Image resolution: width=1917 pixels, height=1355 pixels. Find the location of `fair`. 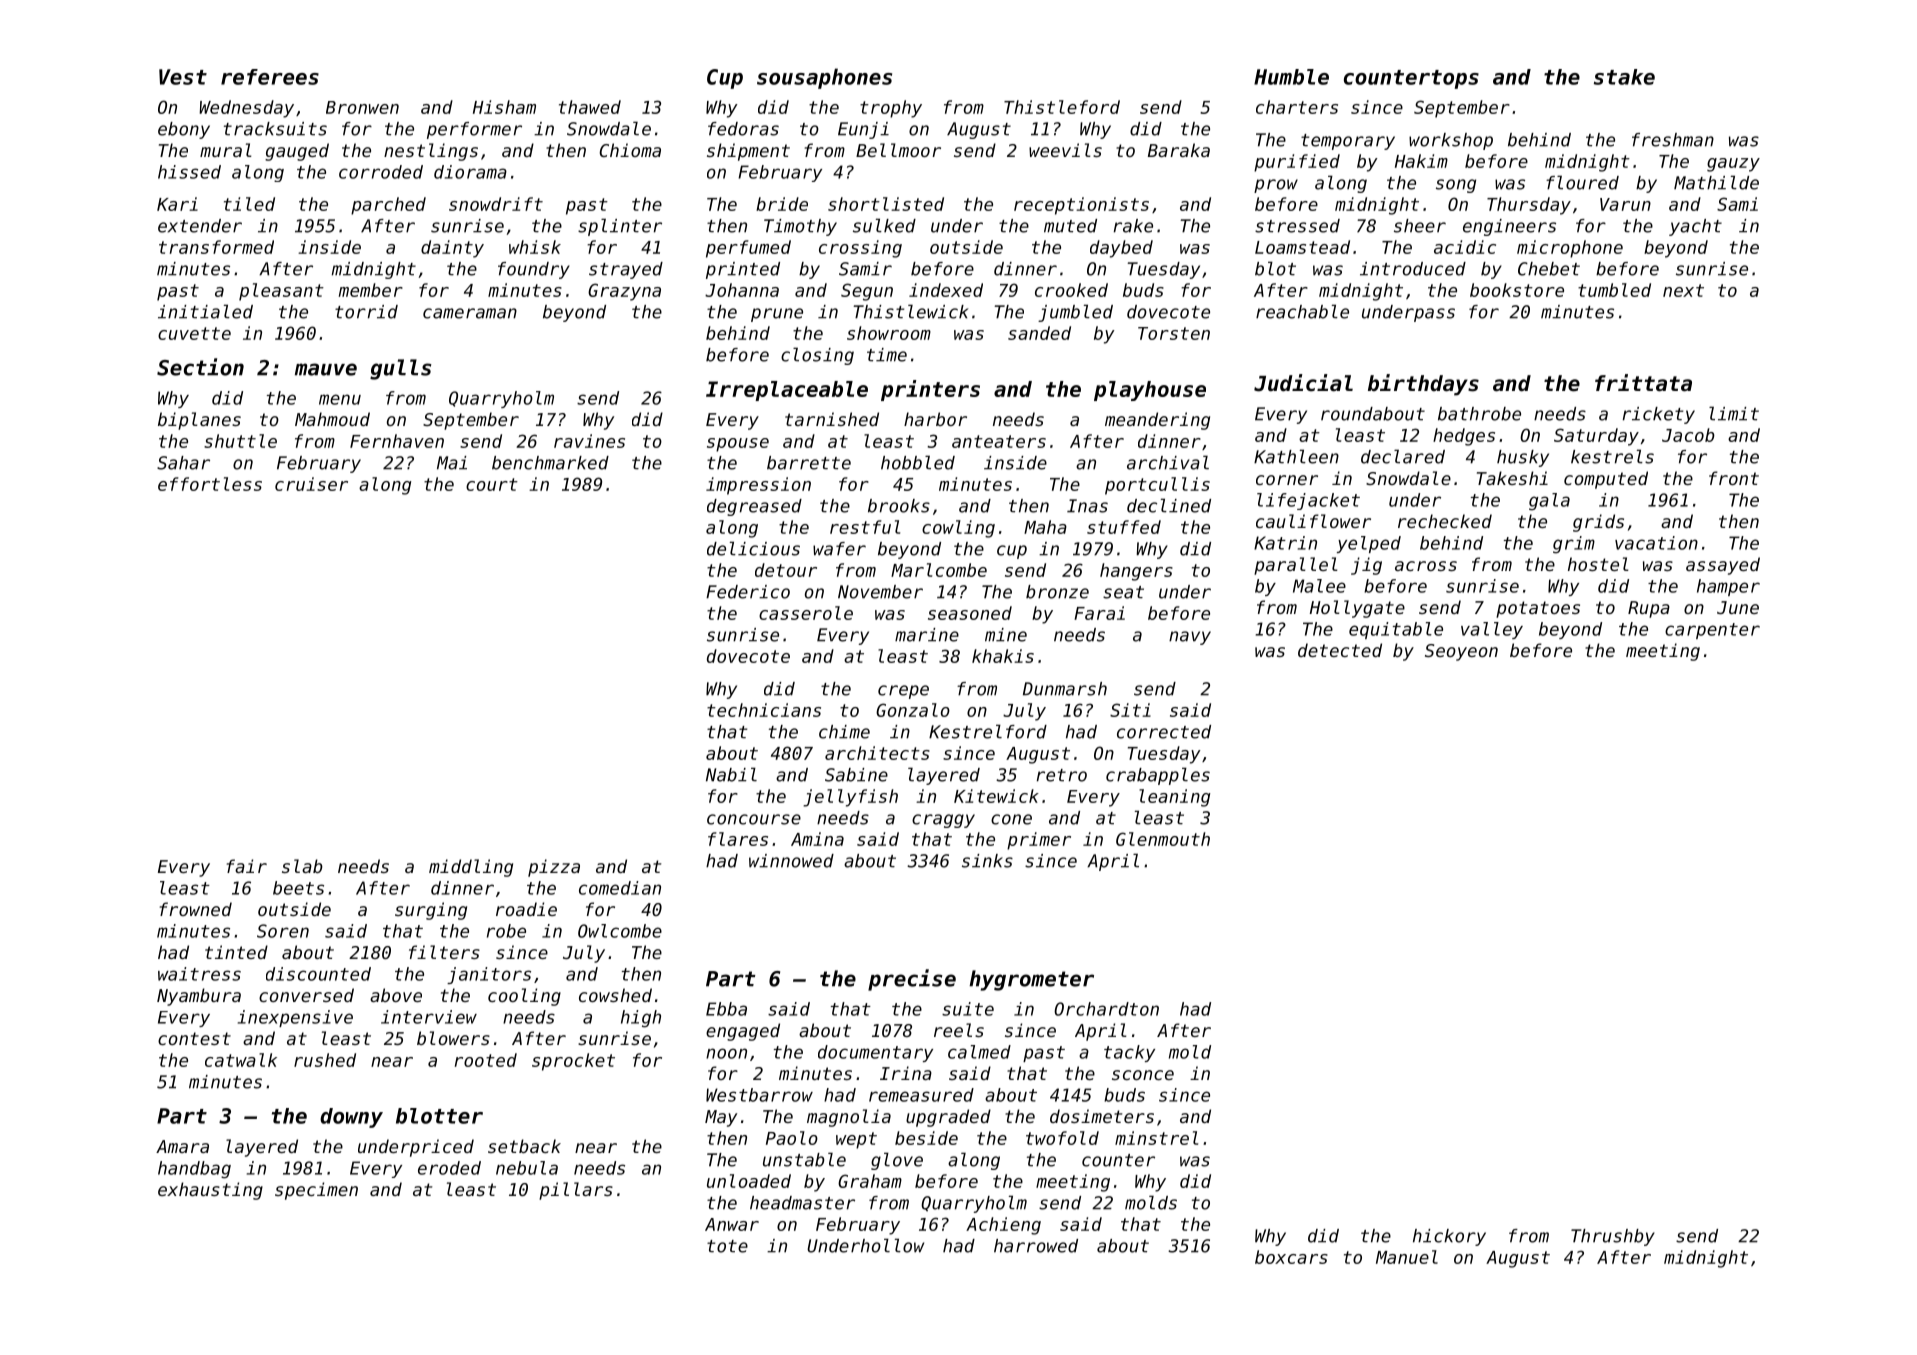

fair is located at coordinates (247, 866).
